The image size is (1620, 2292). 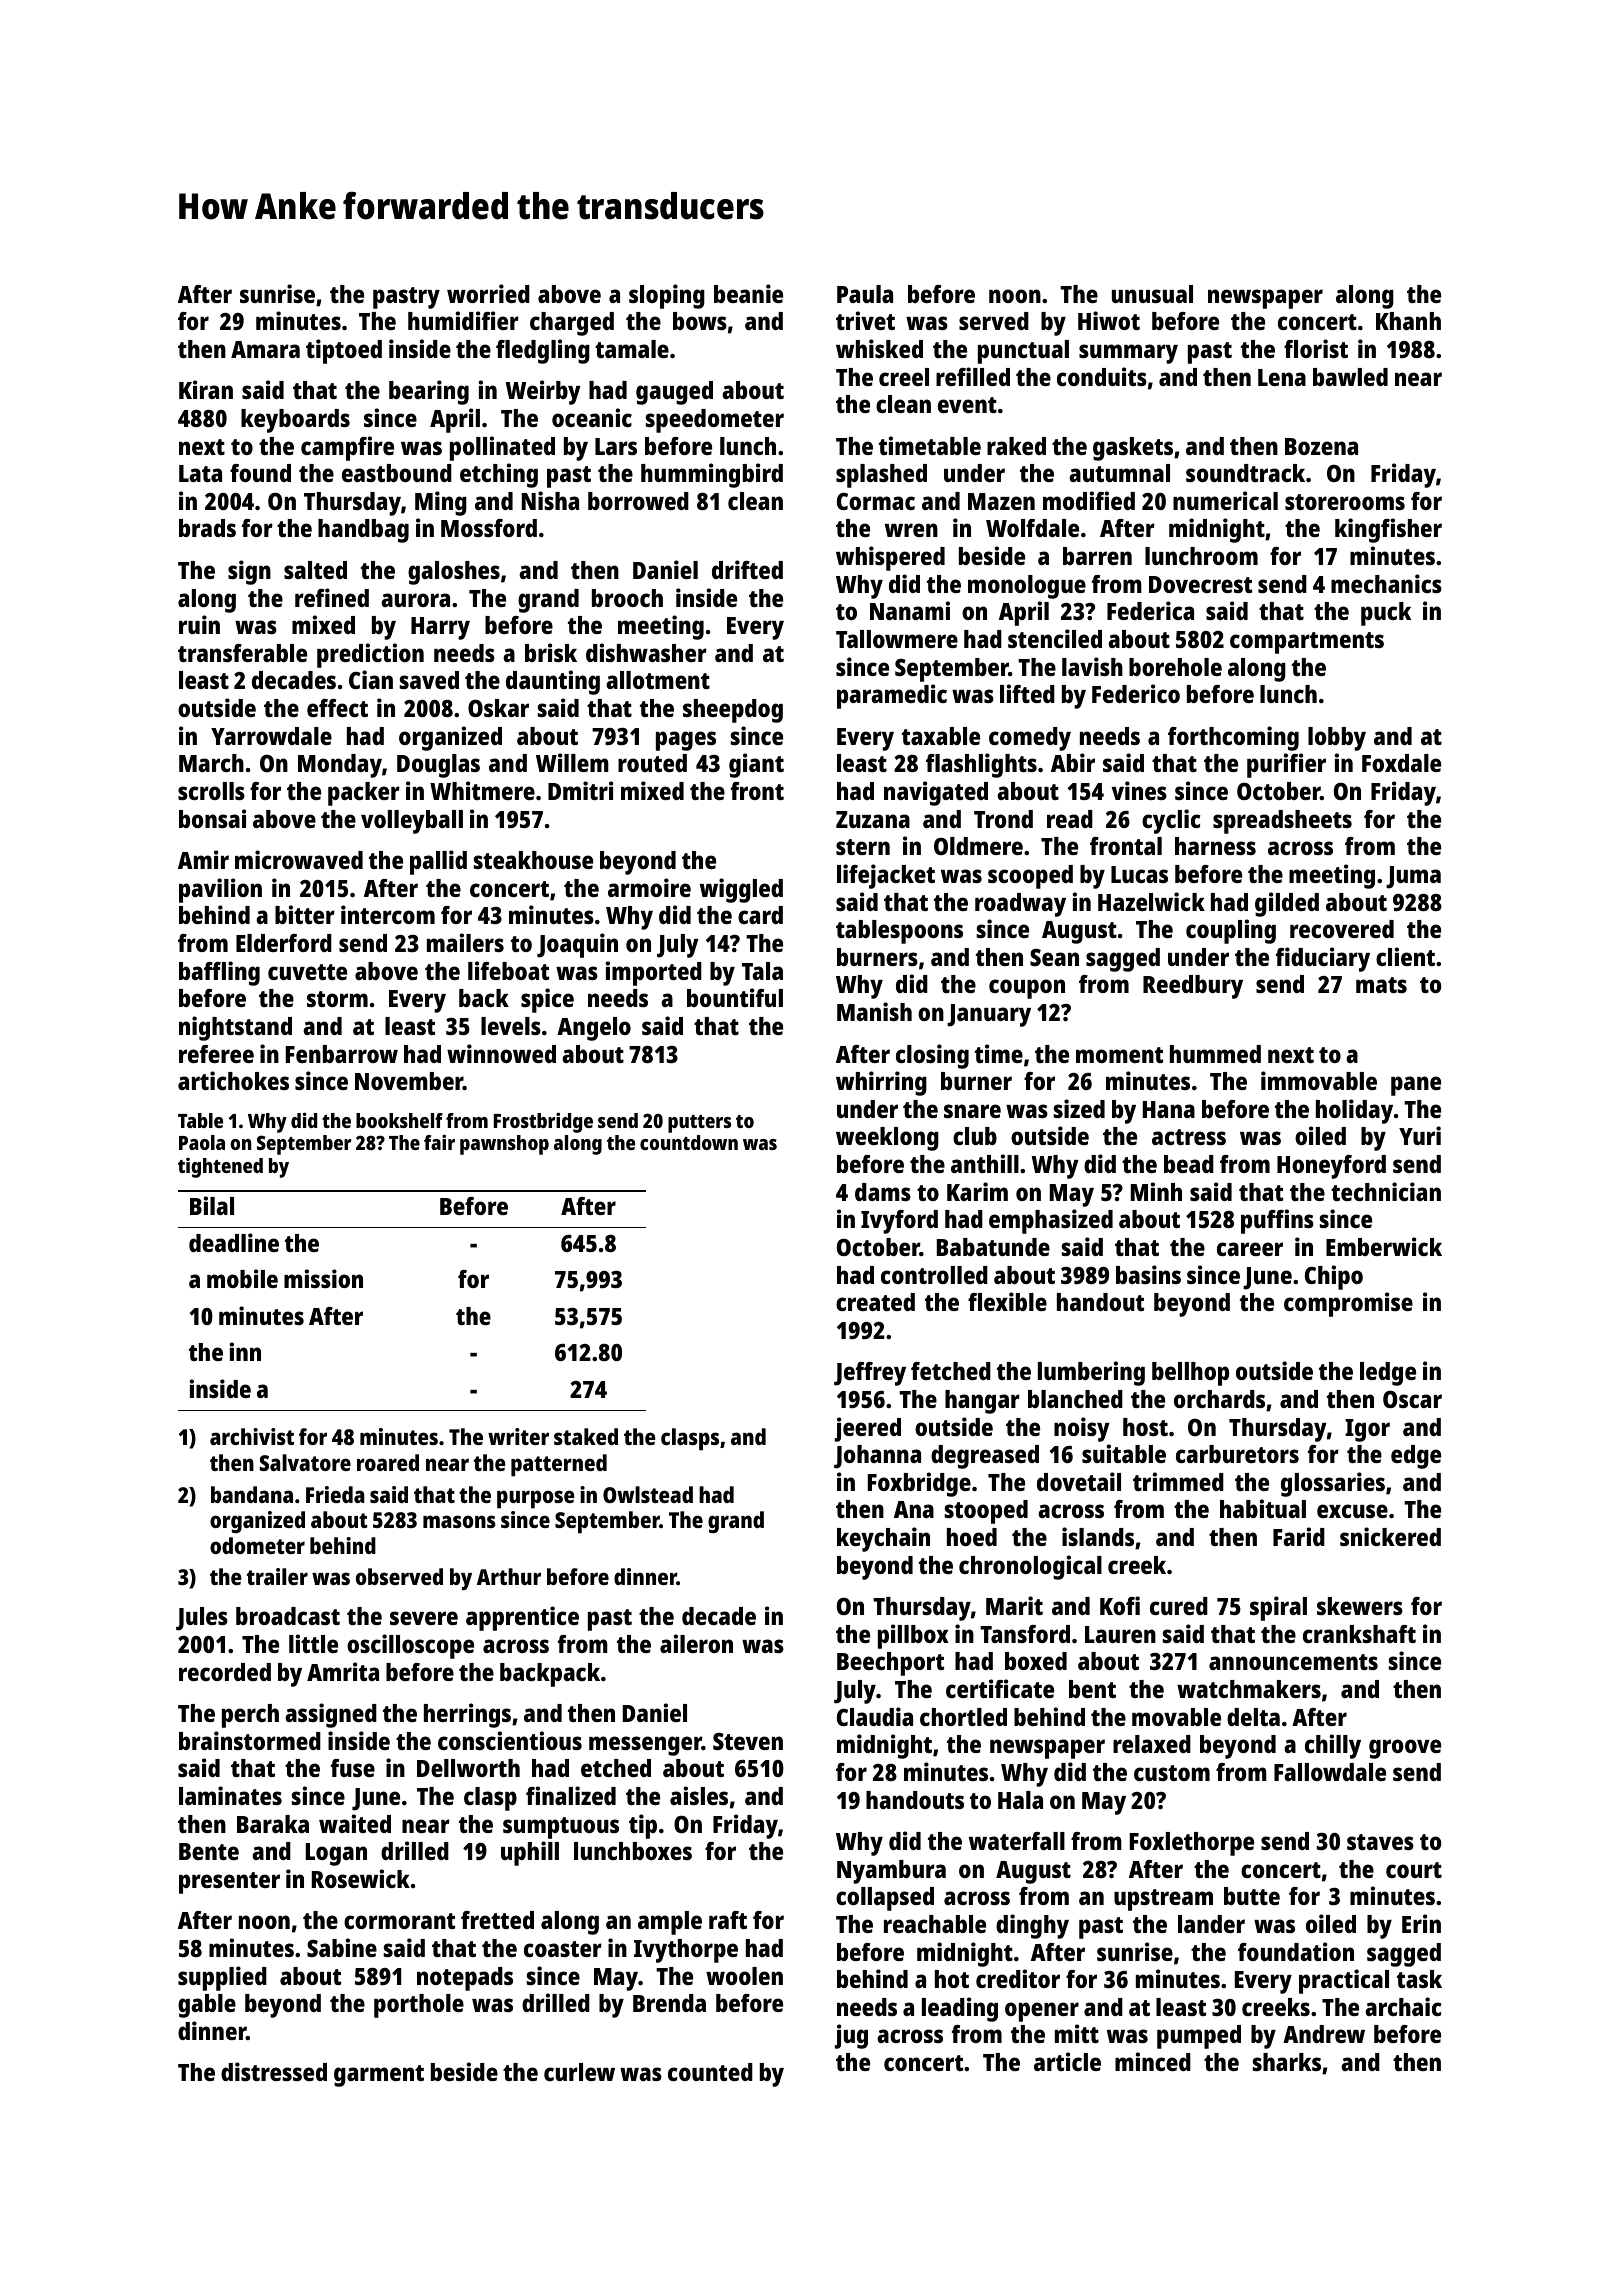 What do you see at coordinates (648, 1494) in the screenshot?
I see `Owlstead` at bounding box center [648, 1494].
